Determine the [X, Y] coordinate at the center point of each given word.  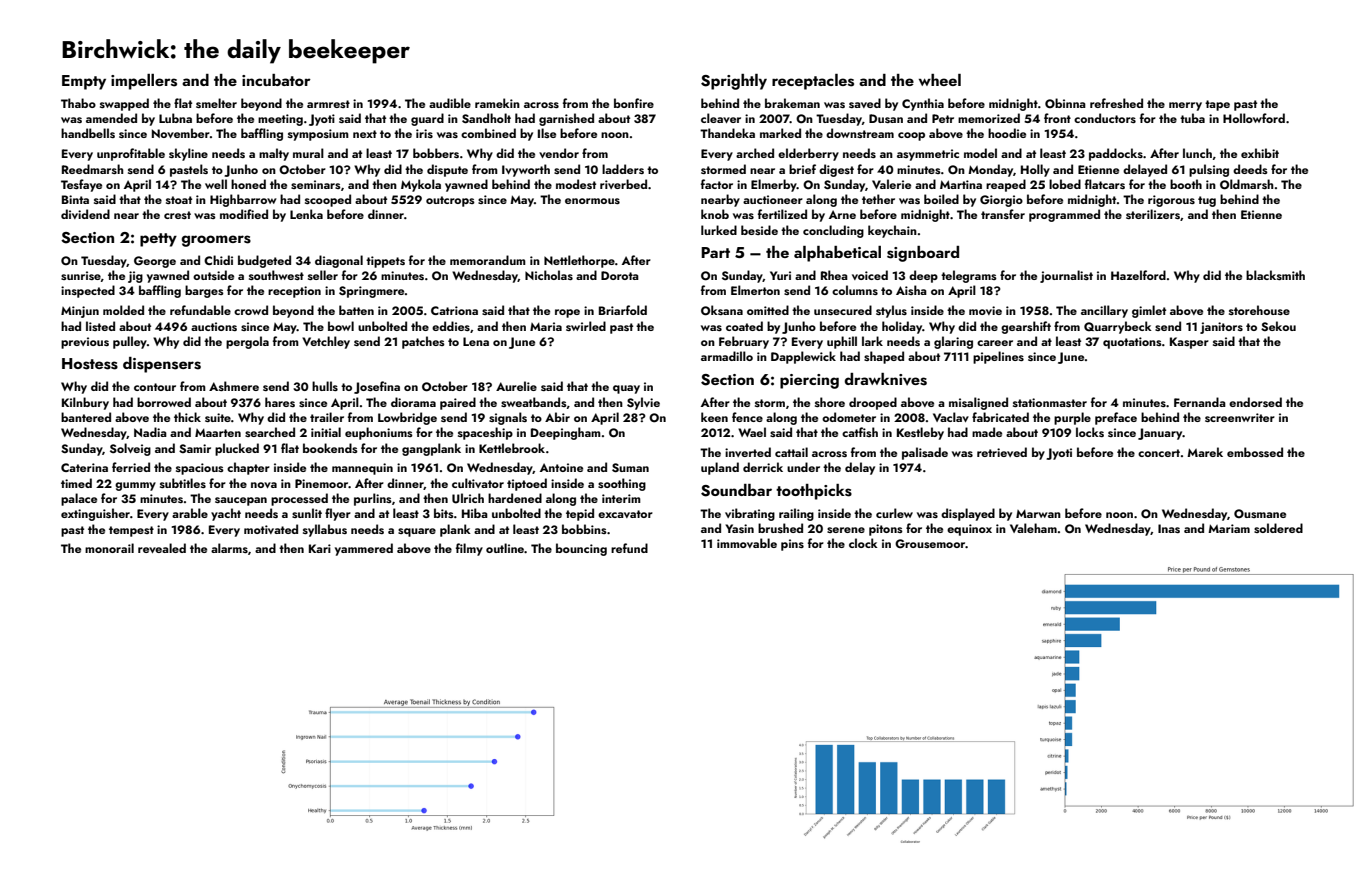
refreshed [1116, 103]
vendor [559, 153]
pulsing [1209, 170]
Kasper [1189, 343]
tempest [131, 531]
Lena [476, 341]
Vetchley [326, 342]
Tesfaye [81, 185]
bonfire [634, 103]
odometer [849, 417]
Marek [1205, 452]
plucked [237, 449]
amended [111, 118]
